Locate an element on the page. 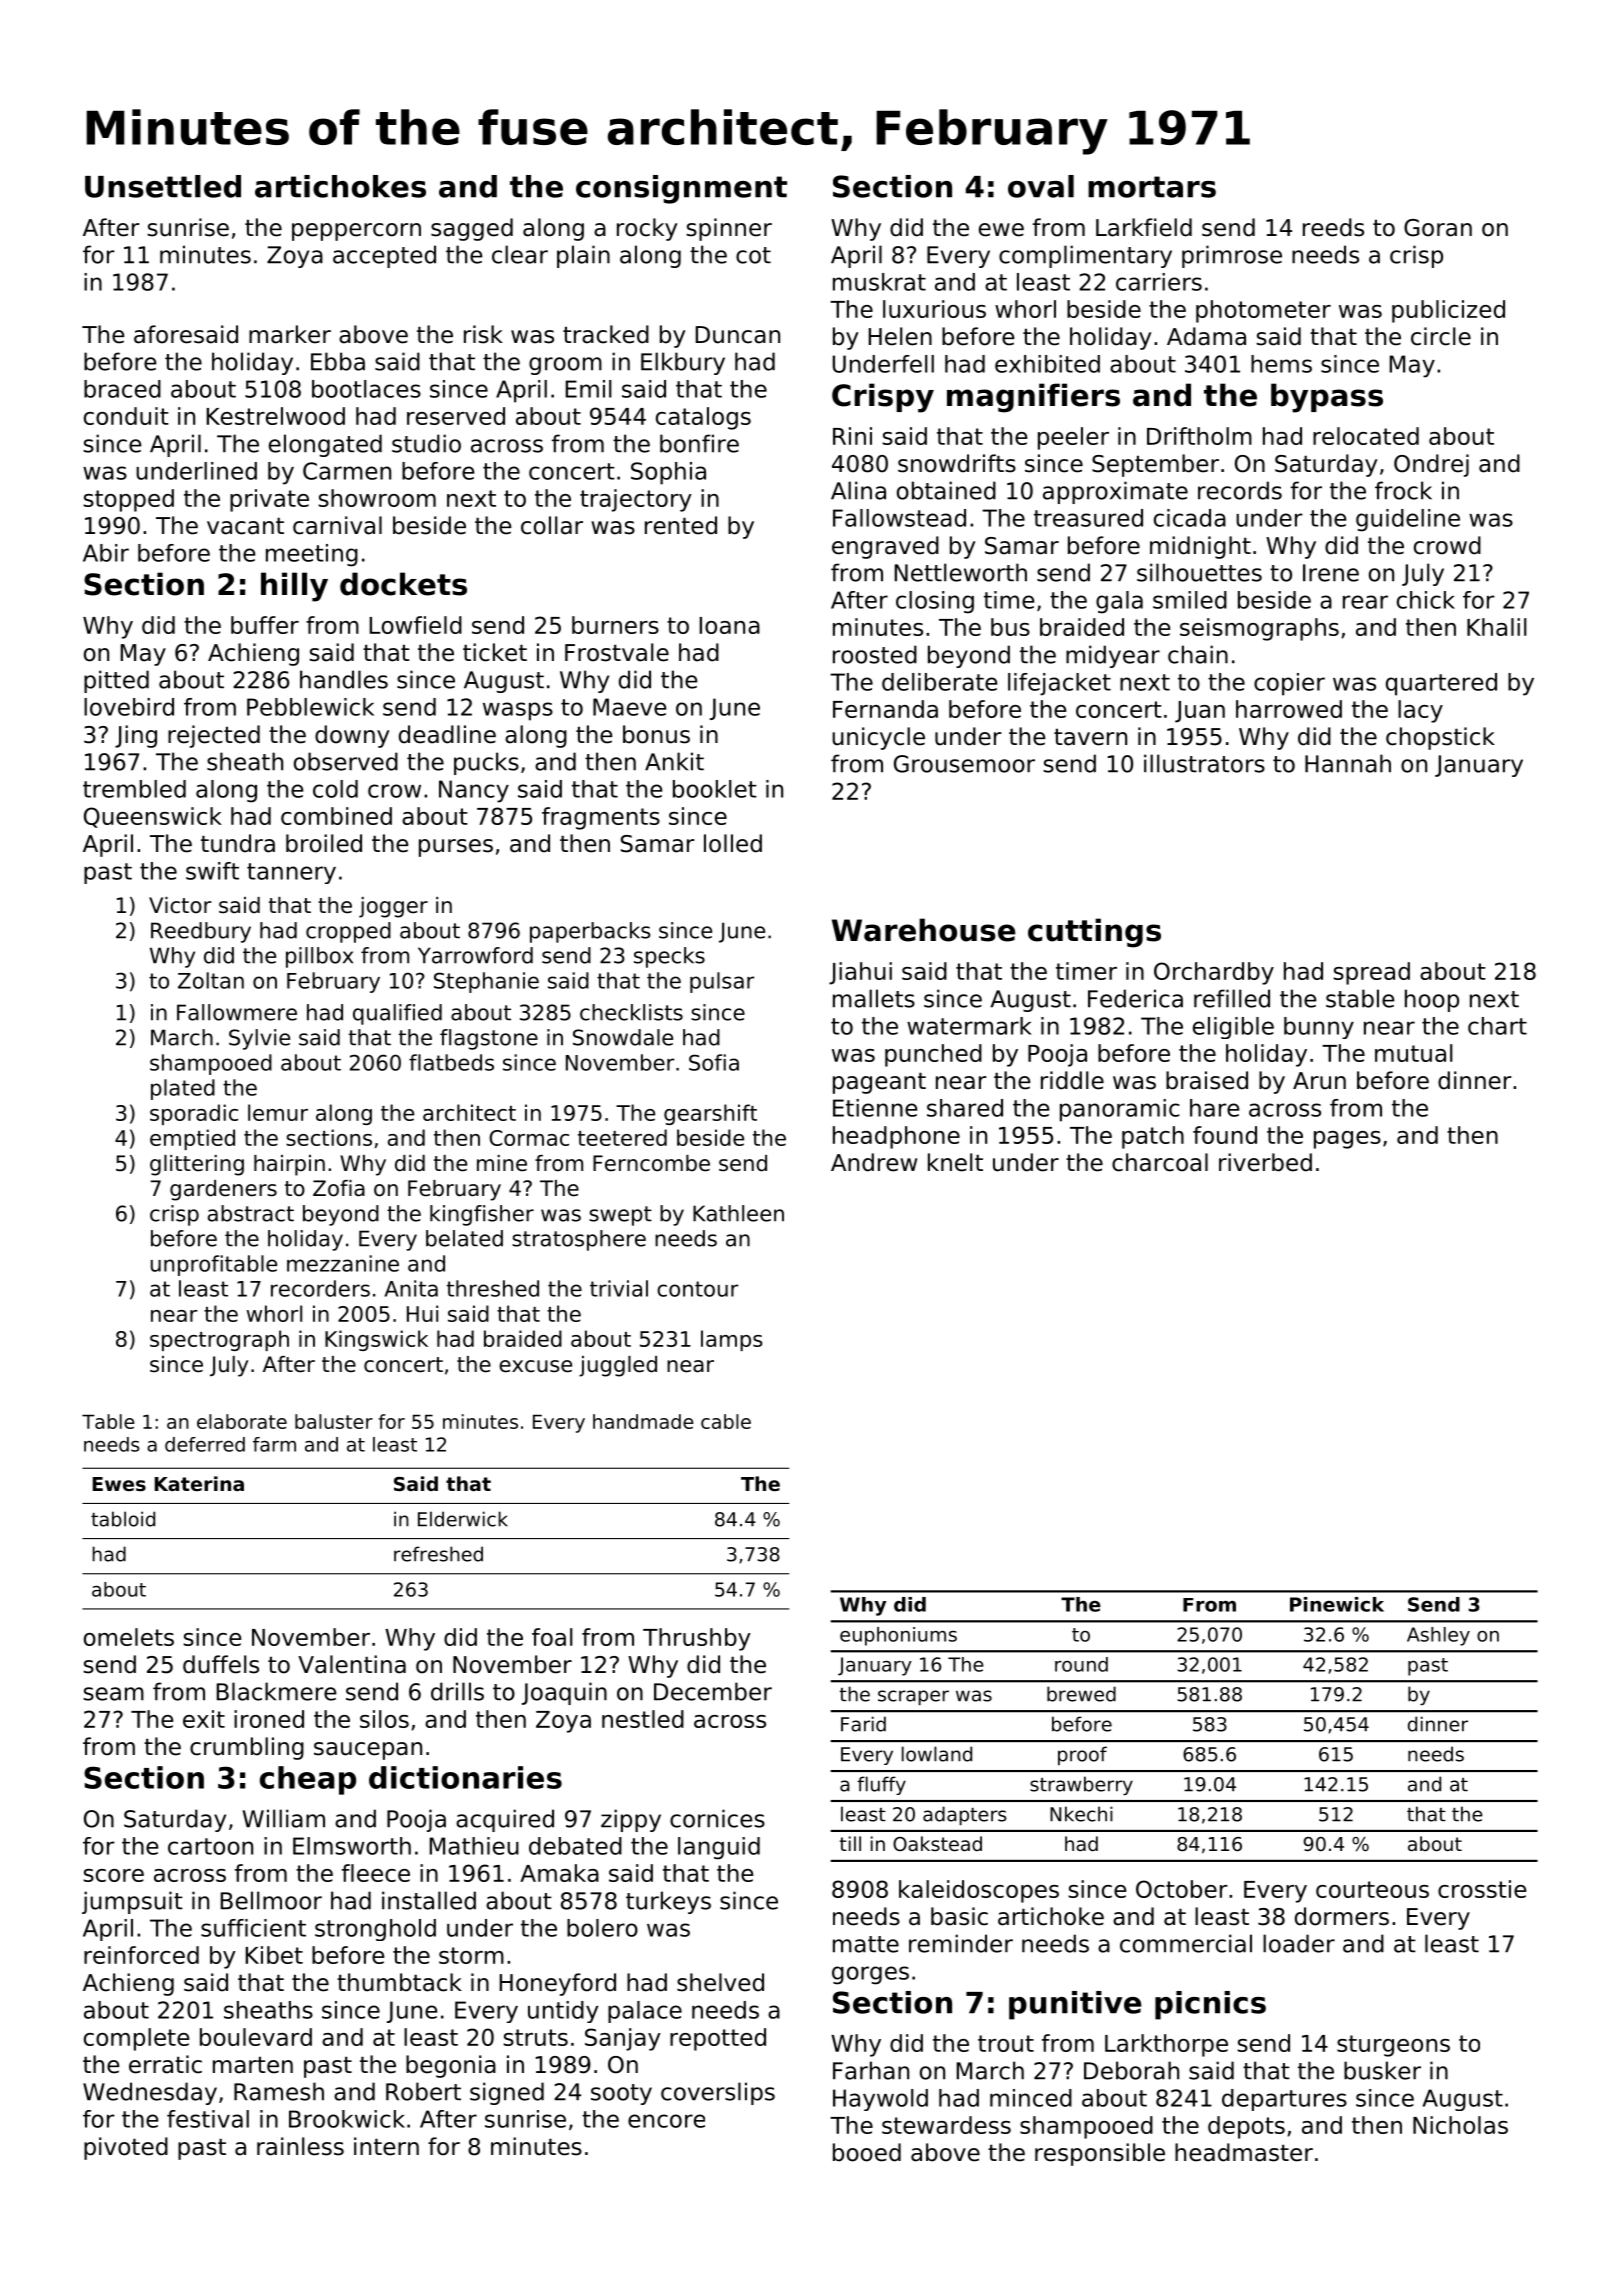 This document has height=2292, width=1620. headmaster is located at coordinates (1244, 2152).
